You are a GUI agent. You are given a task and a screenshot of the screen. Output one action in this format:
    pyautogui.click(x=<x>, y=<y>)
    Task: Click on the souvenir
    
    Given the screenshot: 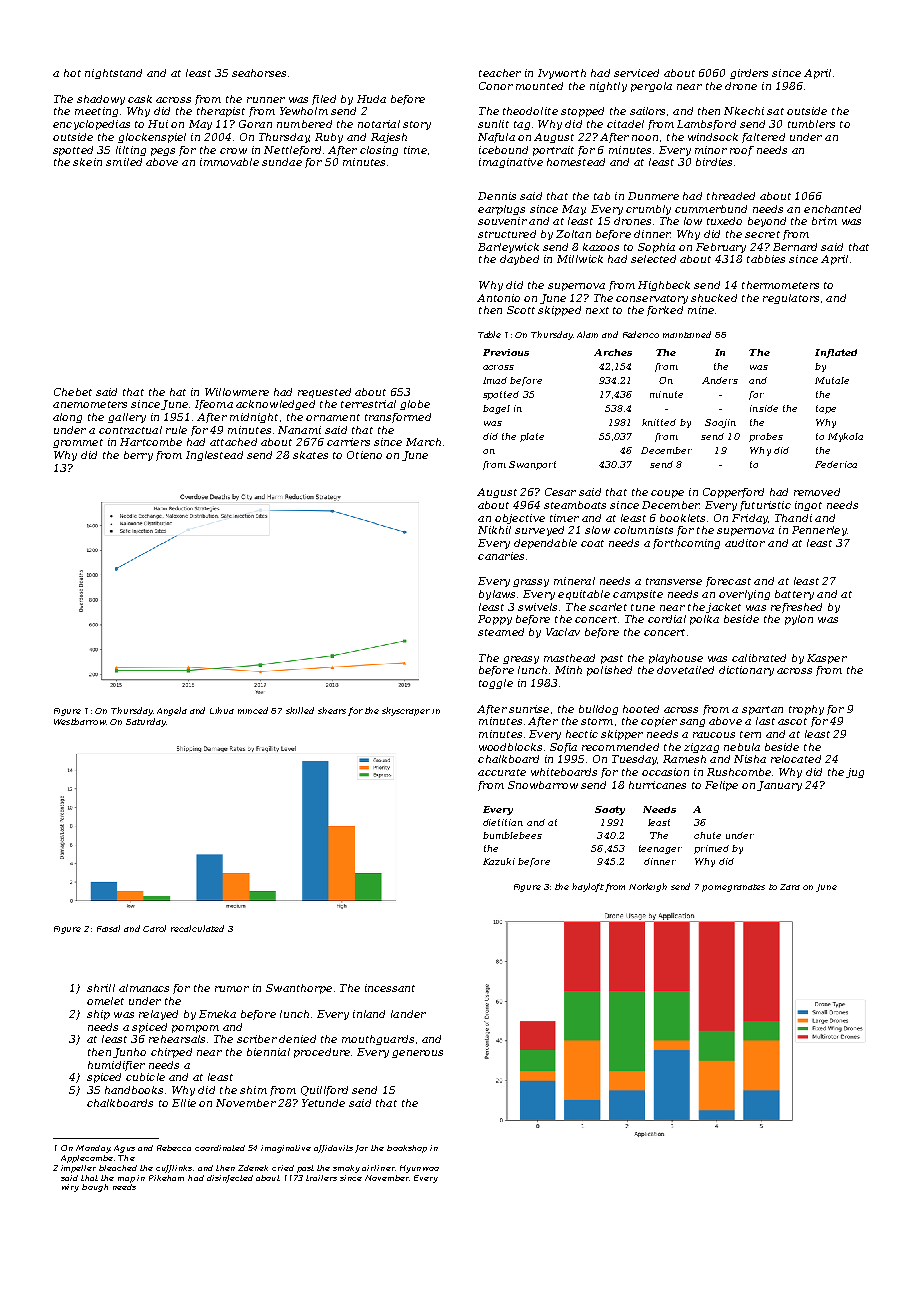 What is the action you would take?
    pyautogui.click(x=502, y=221)
